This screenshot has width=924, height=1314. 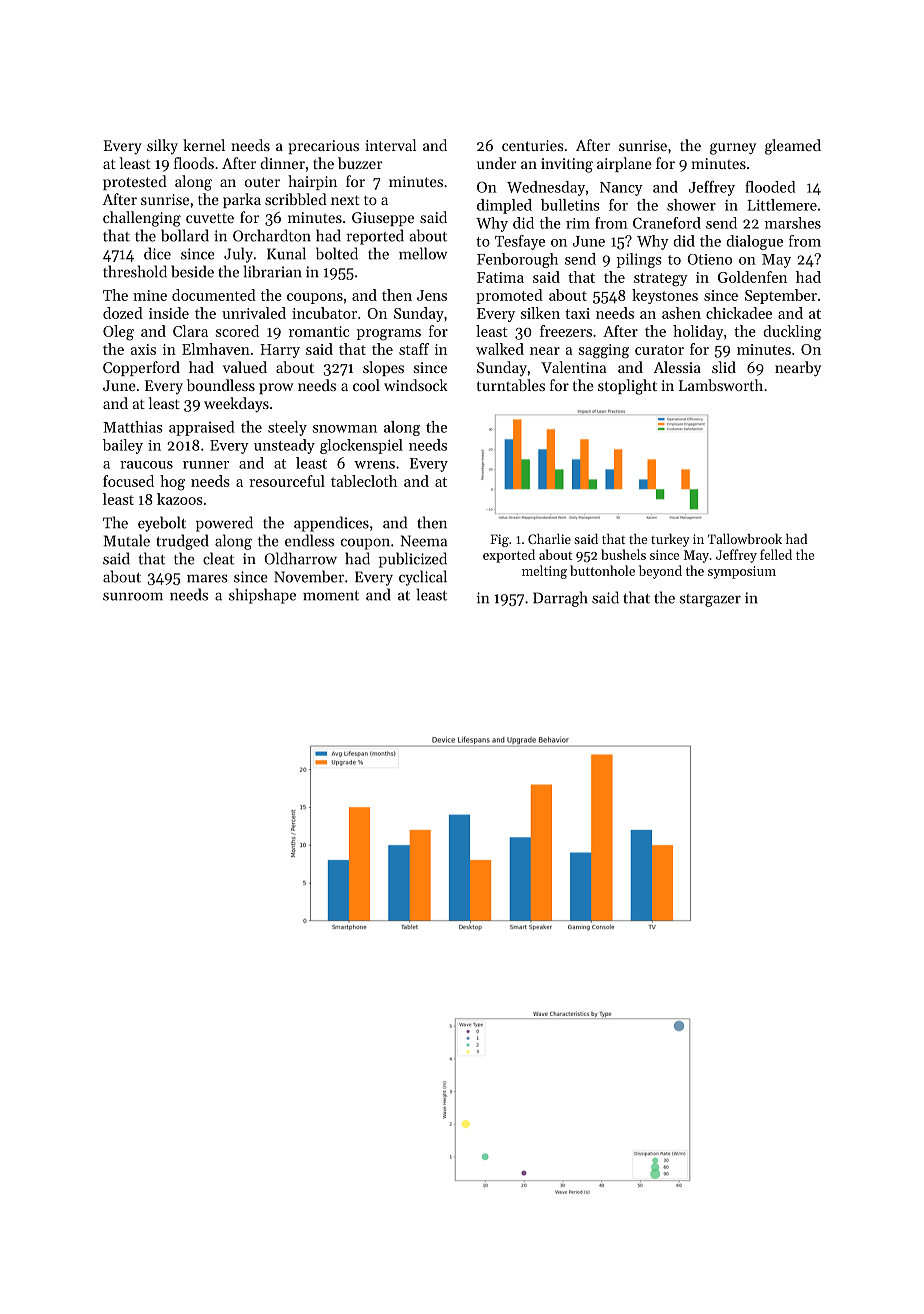 I want to click on slopes, so click(x=383, y=368).
